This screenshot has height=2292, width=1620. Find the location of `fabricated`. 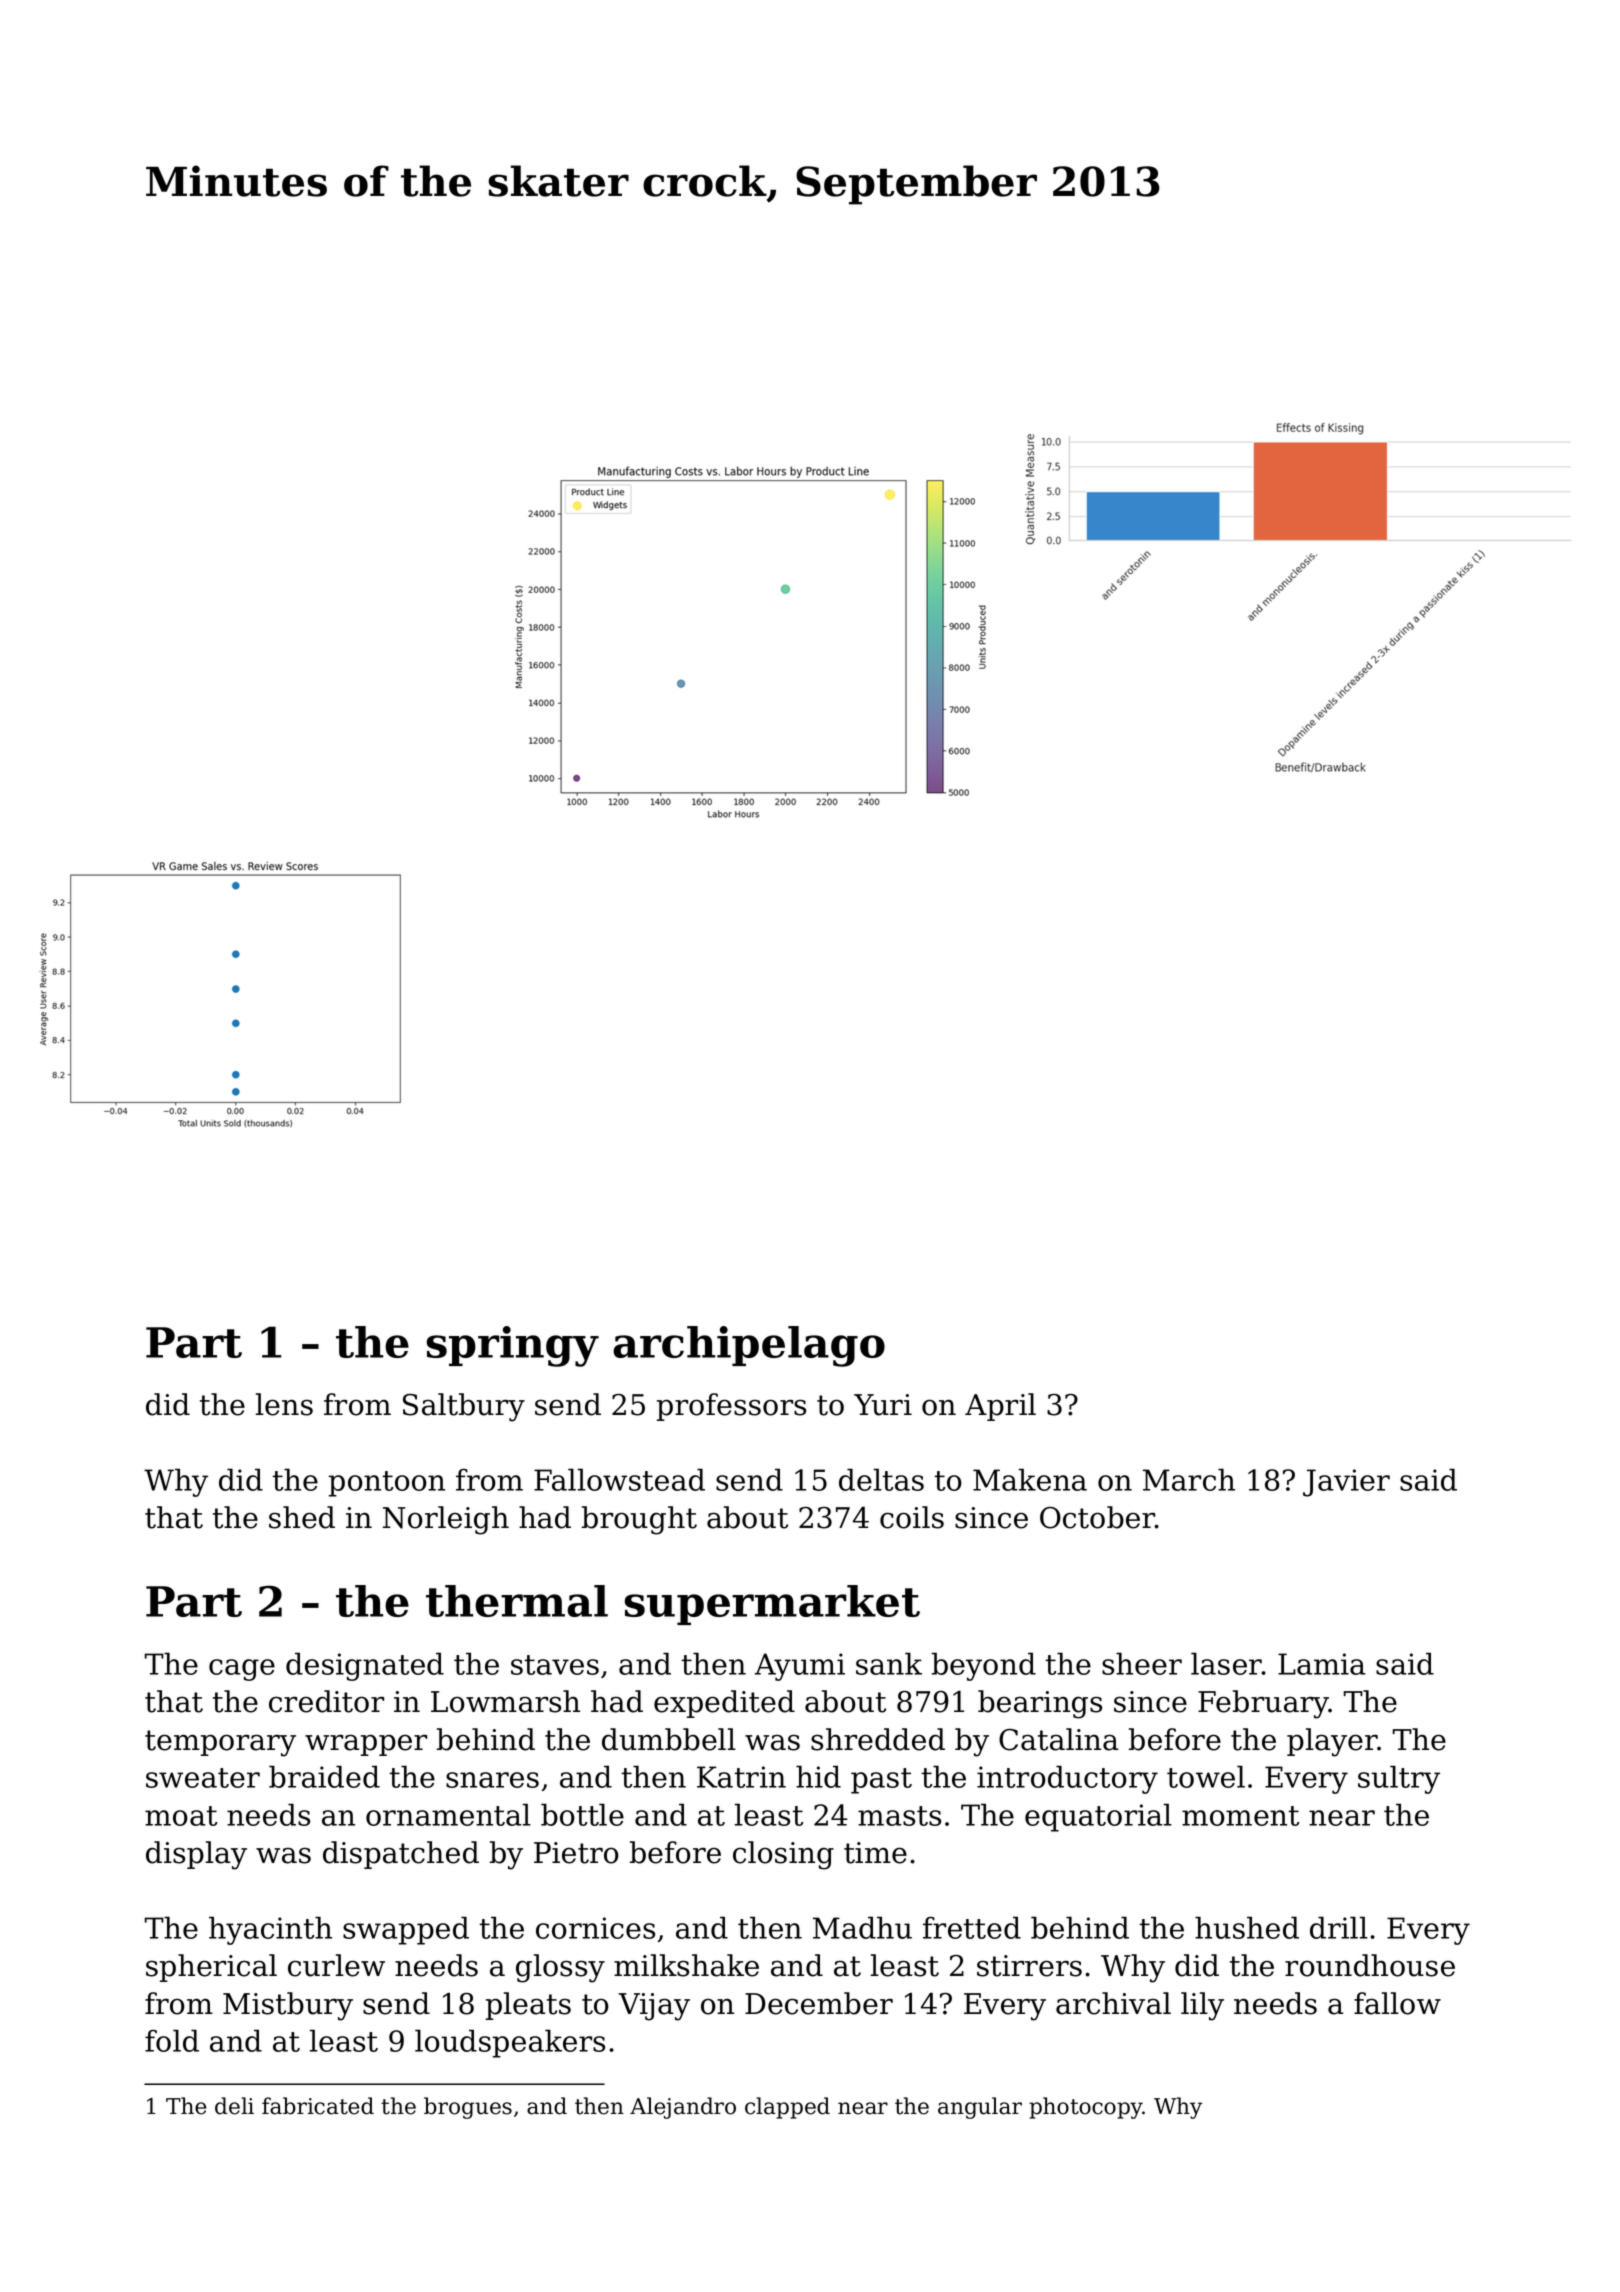

fabricated is located at coordinates (318, 2106).
